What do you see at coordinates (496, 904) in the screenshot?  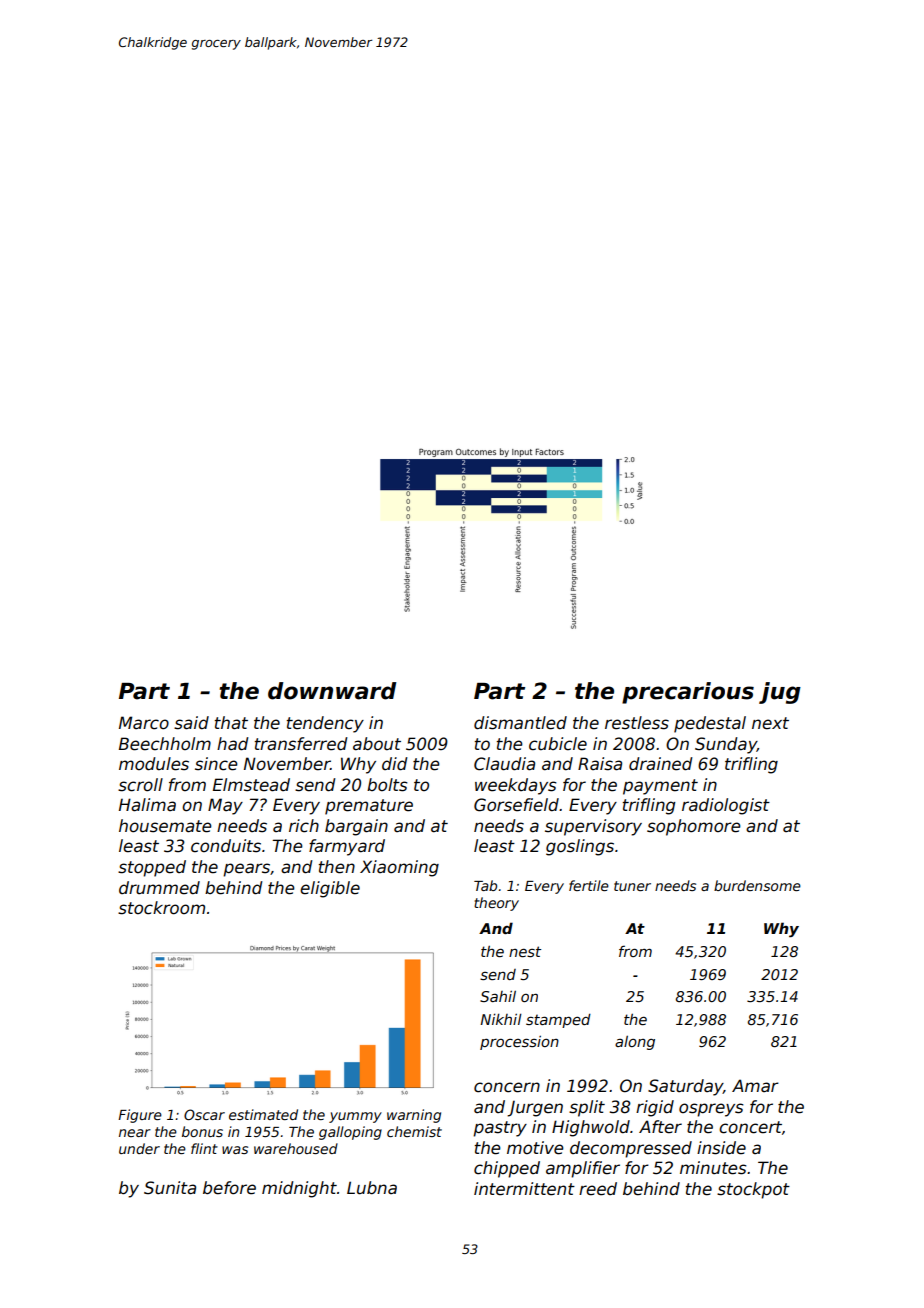 I see `theory` at bounding box center [496, 904].
